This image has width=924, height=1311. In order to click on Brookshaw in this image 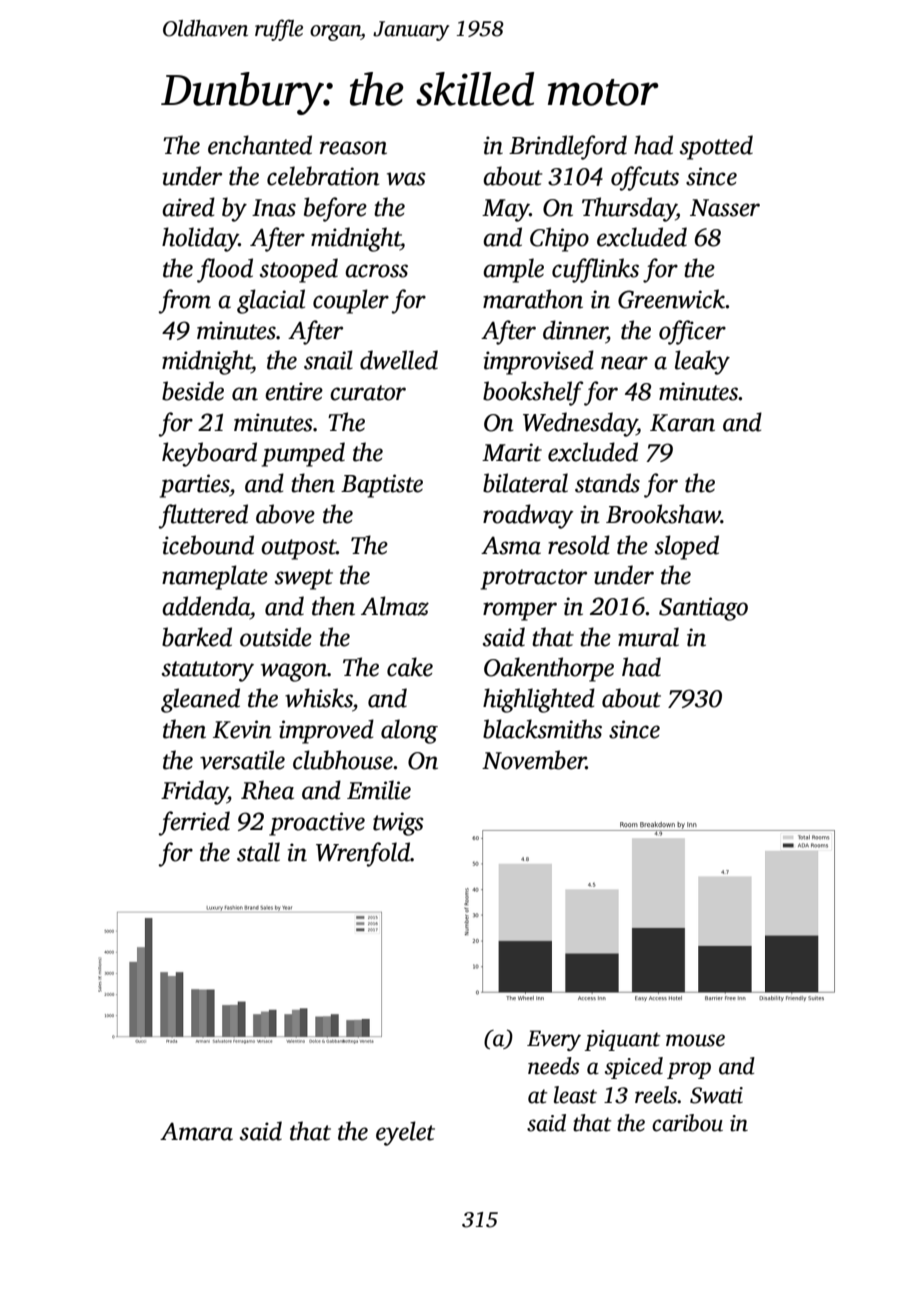, I will do `click(663, 514)`.
